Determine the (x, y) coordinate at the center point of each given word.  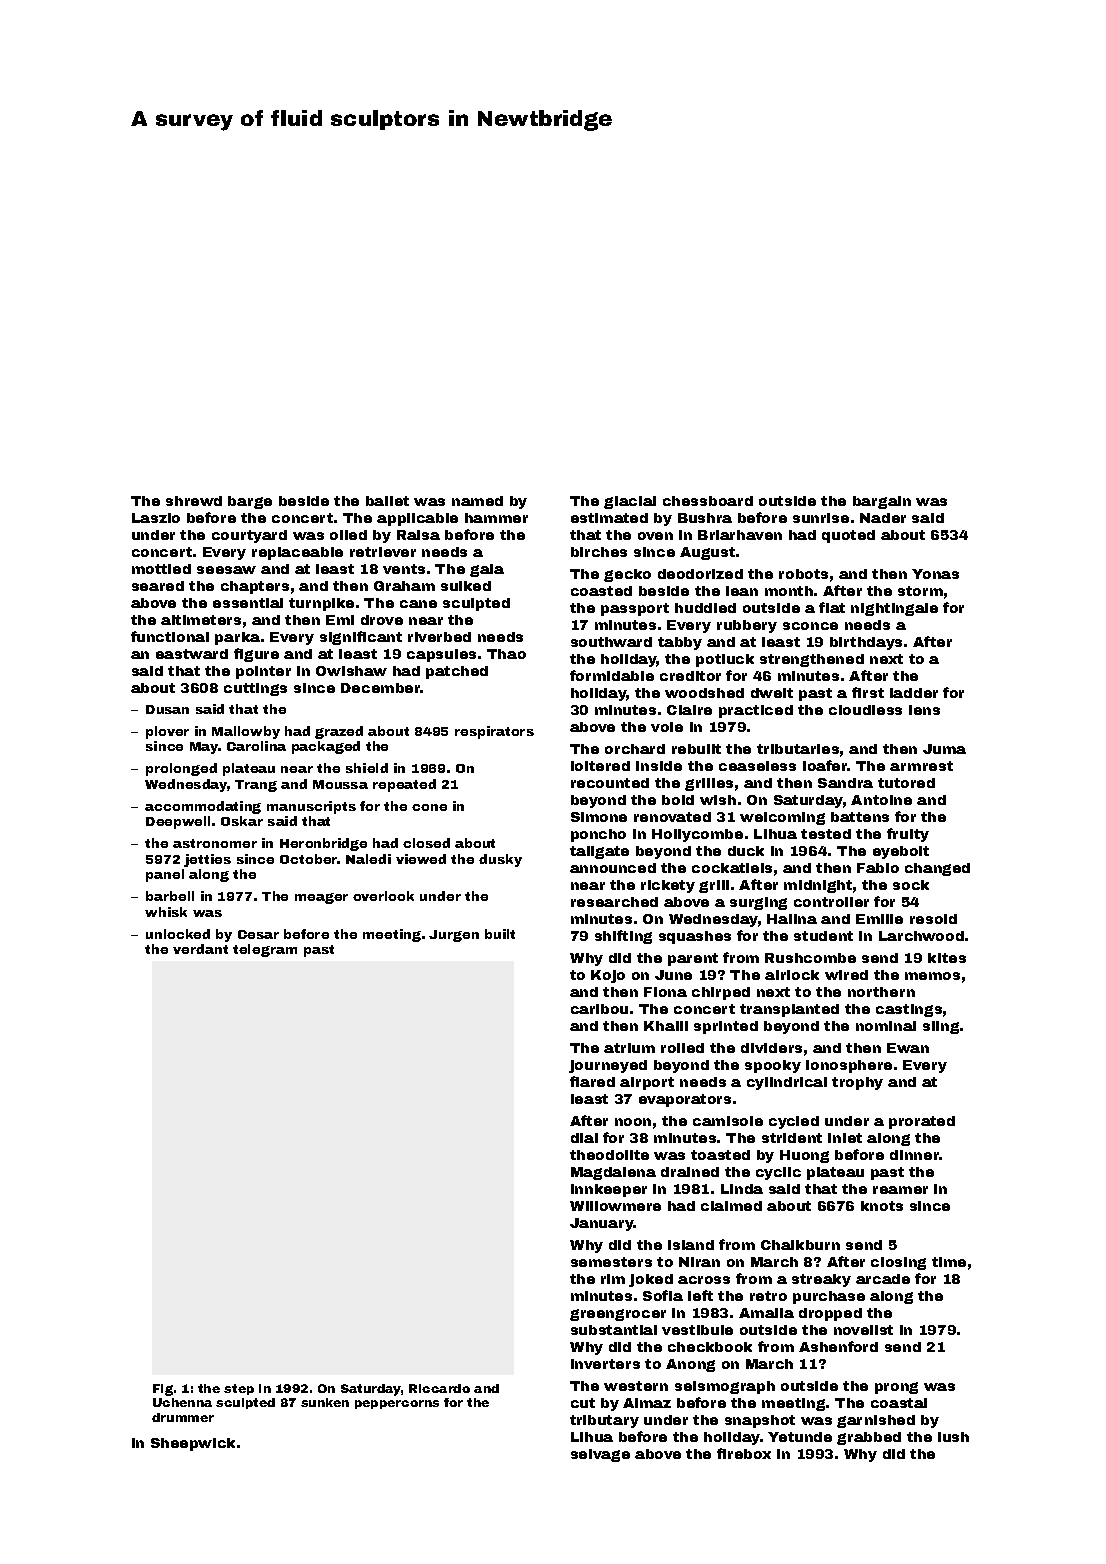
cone (429, 807)
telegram (265, 950)
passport (635, 609)
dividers (771, 1048)
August (707, 553)
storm (920, 591)
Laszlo (156, 518)
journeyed (608, 1066)
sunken (325, 1402)
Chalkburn (800, 1245)
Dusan (167, 709)
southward (611, 642)
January (602, 1224)
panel (165, 875)
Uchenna (182, 1402)
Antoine (881, 800)
